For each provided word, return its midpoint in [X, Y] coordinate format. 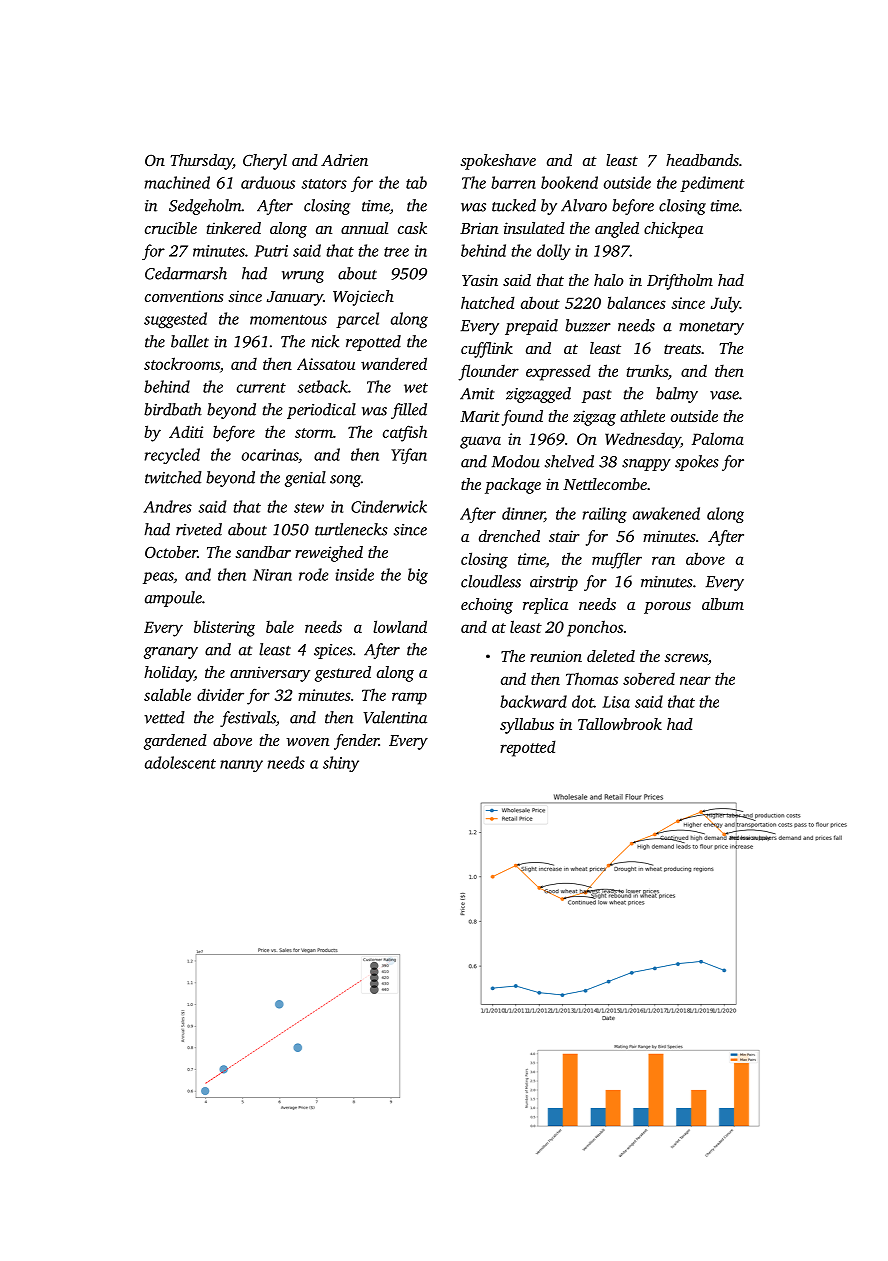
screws [686, 658]
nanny [241, 766]
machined [177, 182]
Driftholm [680, 282]
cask [412, 228]
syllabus [527, 726]
